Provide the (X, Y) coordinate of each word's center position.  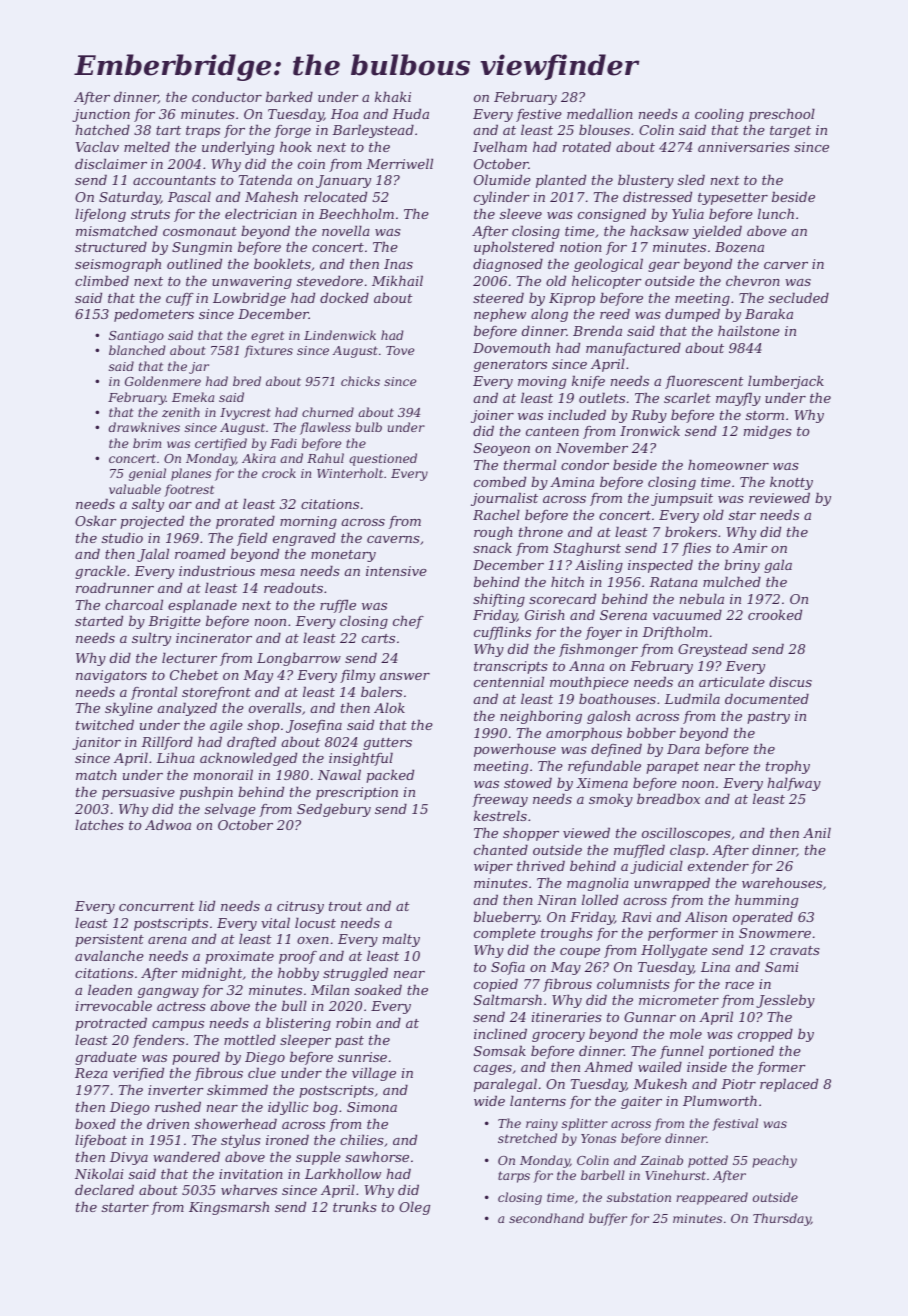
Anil (817, 832)
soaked (378, 989)
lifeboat (101, 1141)
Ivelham (500, 146)
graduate (106, 1058)
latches (99, 824)
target (790, 132)
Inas (398, 264)
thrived (541, 865)
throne (541, 531)
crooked (775, 614)
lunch (776, 213)
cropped (765, 1035)
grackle (100, 572)
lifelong (100, 215)
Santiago (136, 337)
